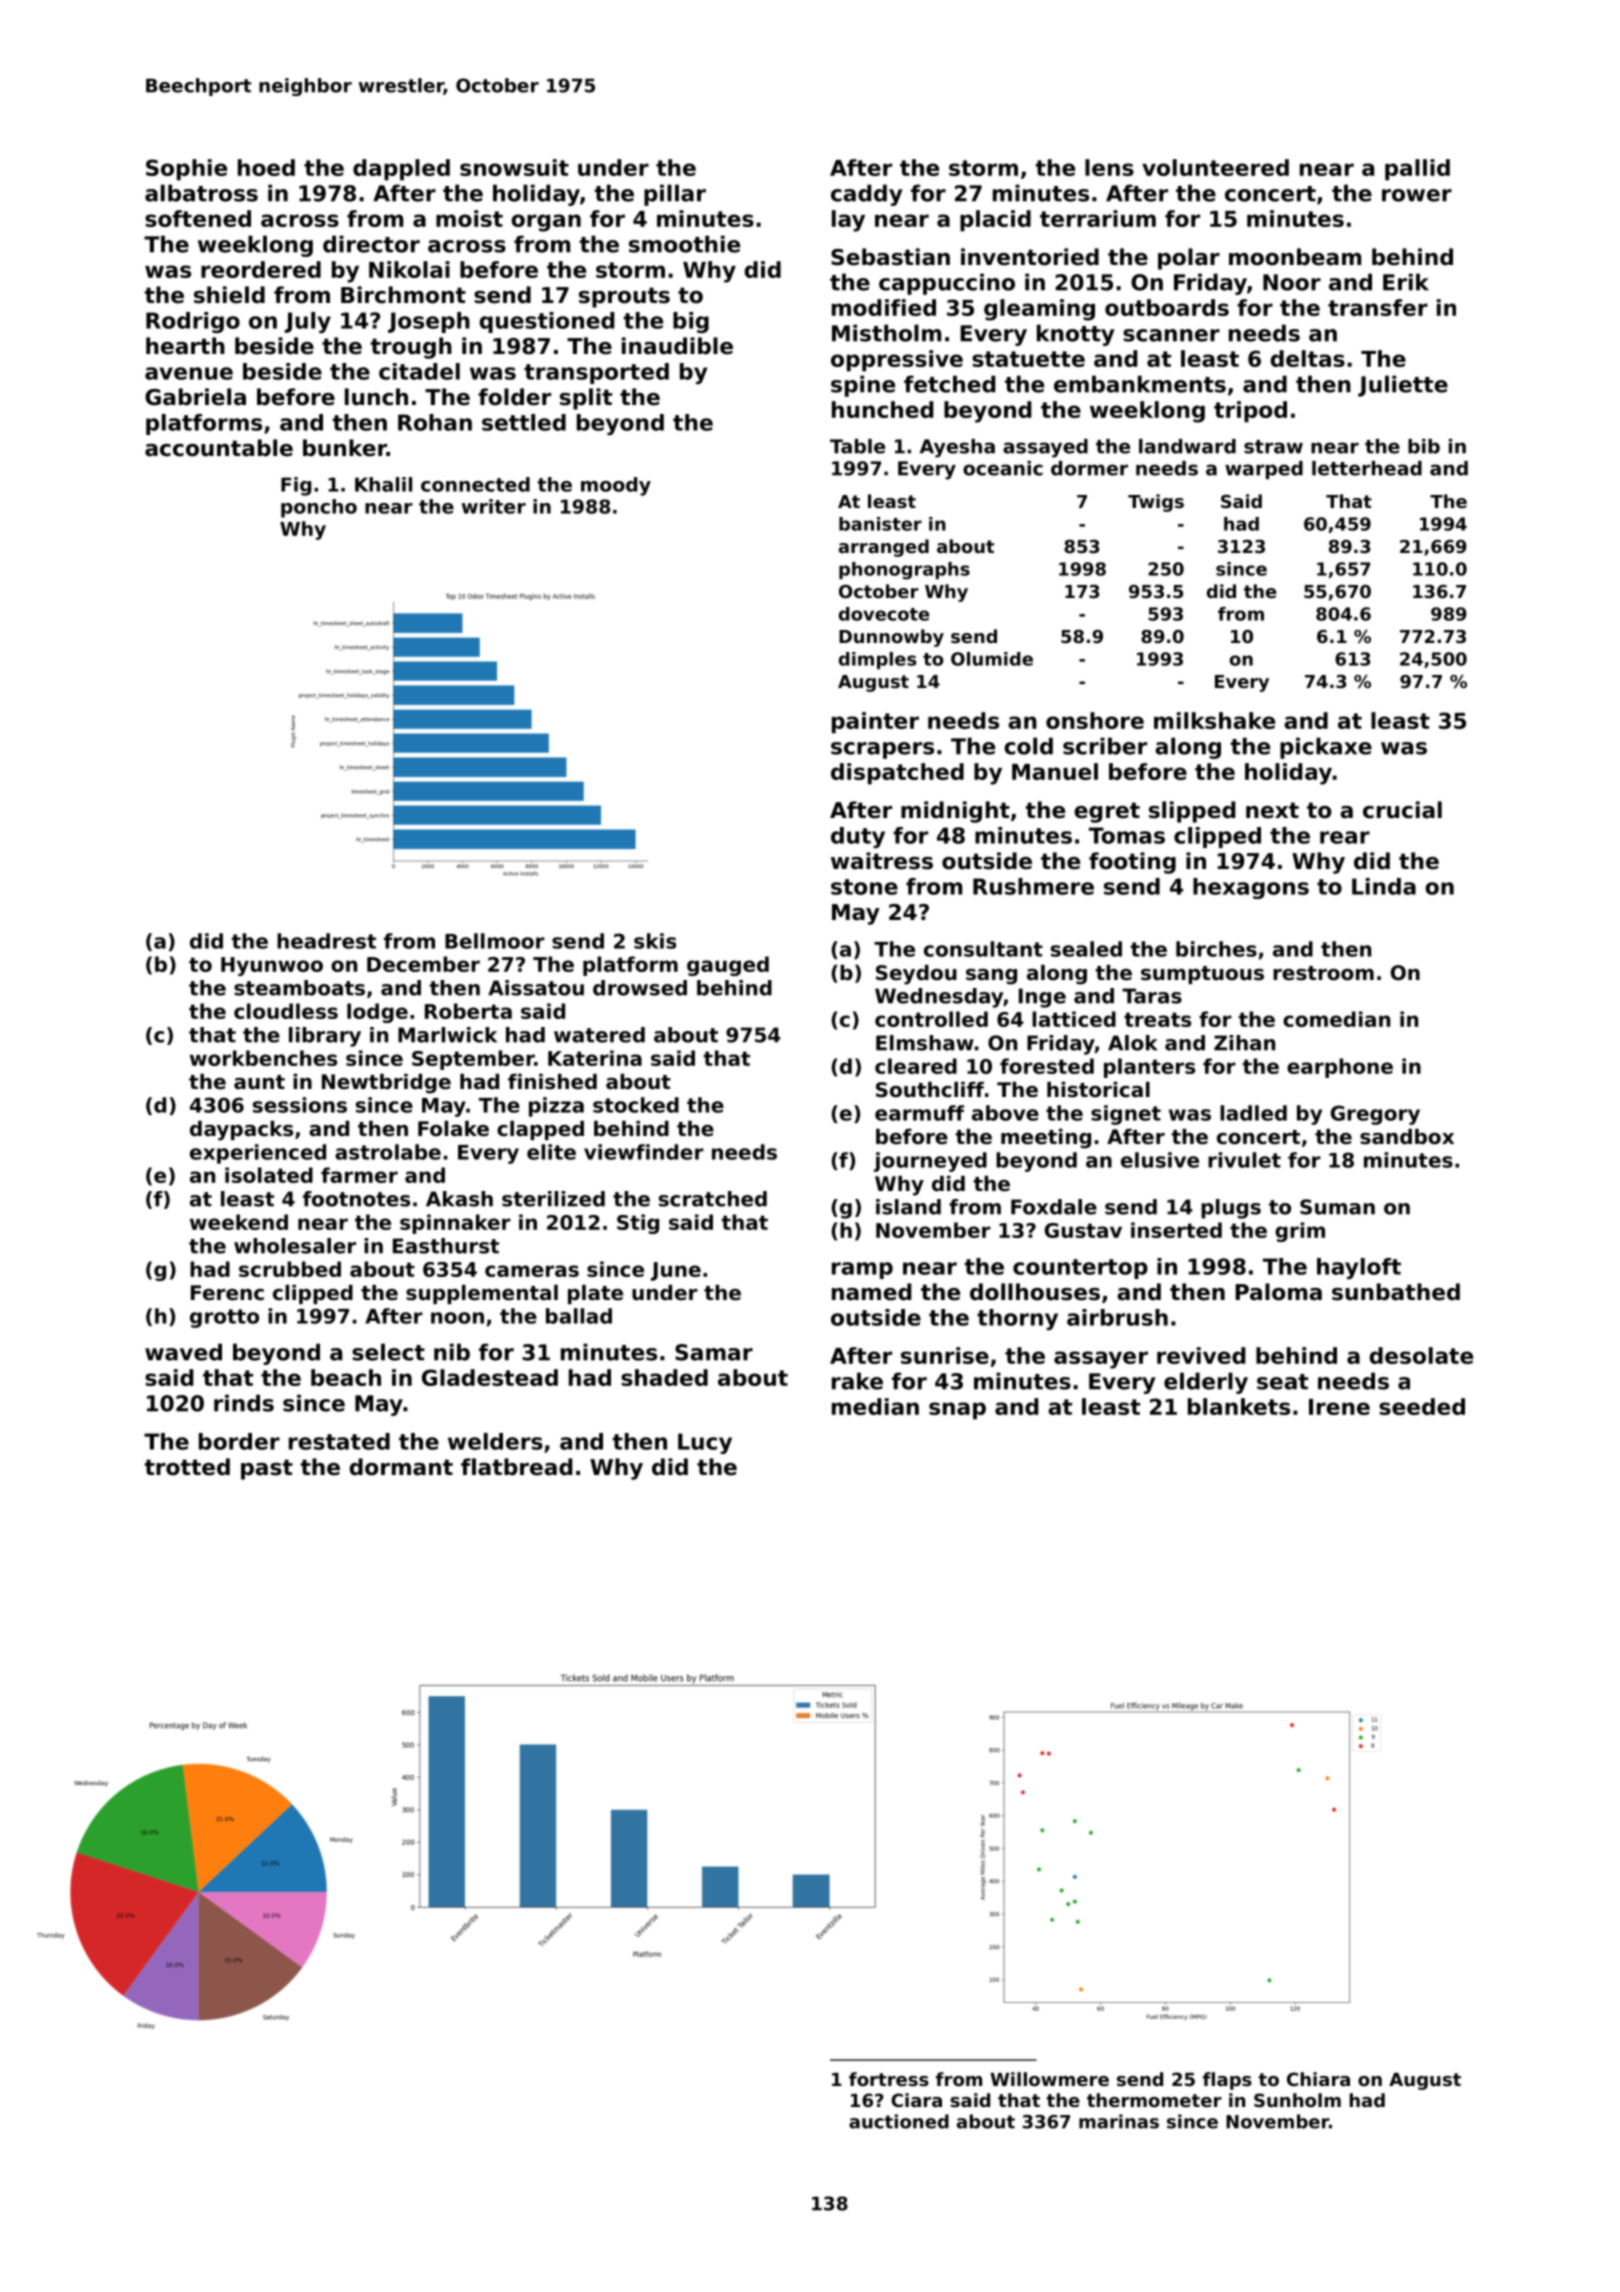 This document has height=2292, width=1620. What do you see at coordinates (1417, 170) in the document?
I see `pallid` at bounding box center [1417, 170].
